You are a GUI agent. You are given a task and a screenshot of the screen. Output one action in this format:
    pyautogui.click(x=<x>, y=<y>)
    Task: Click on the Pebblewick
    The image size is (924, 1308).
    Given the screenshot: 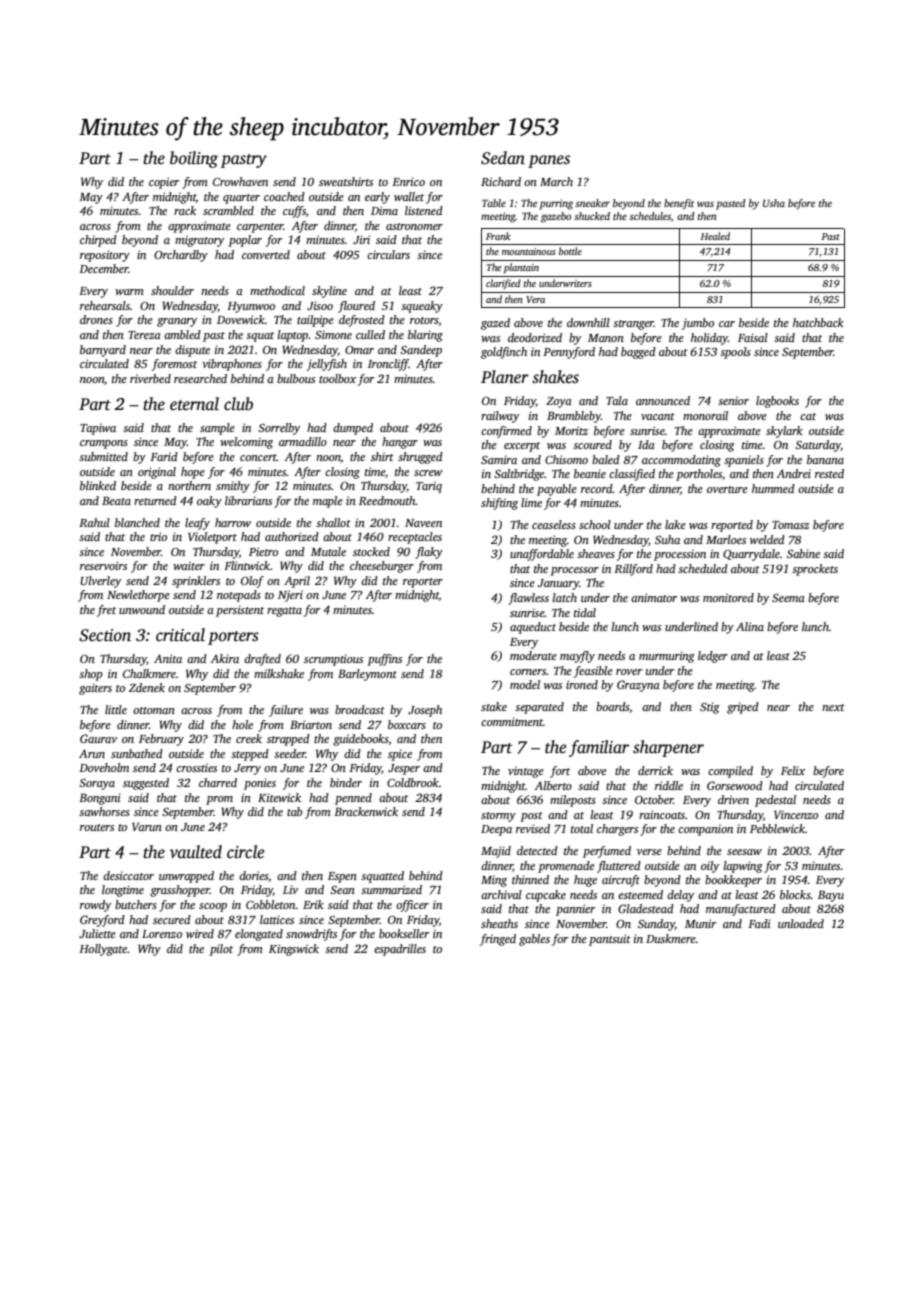 What is the action you would take?
    pyautogui.click(x=777, y=828)
